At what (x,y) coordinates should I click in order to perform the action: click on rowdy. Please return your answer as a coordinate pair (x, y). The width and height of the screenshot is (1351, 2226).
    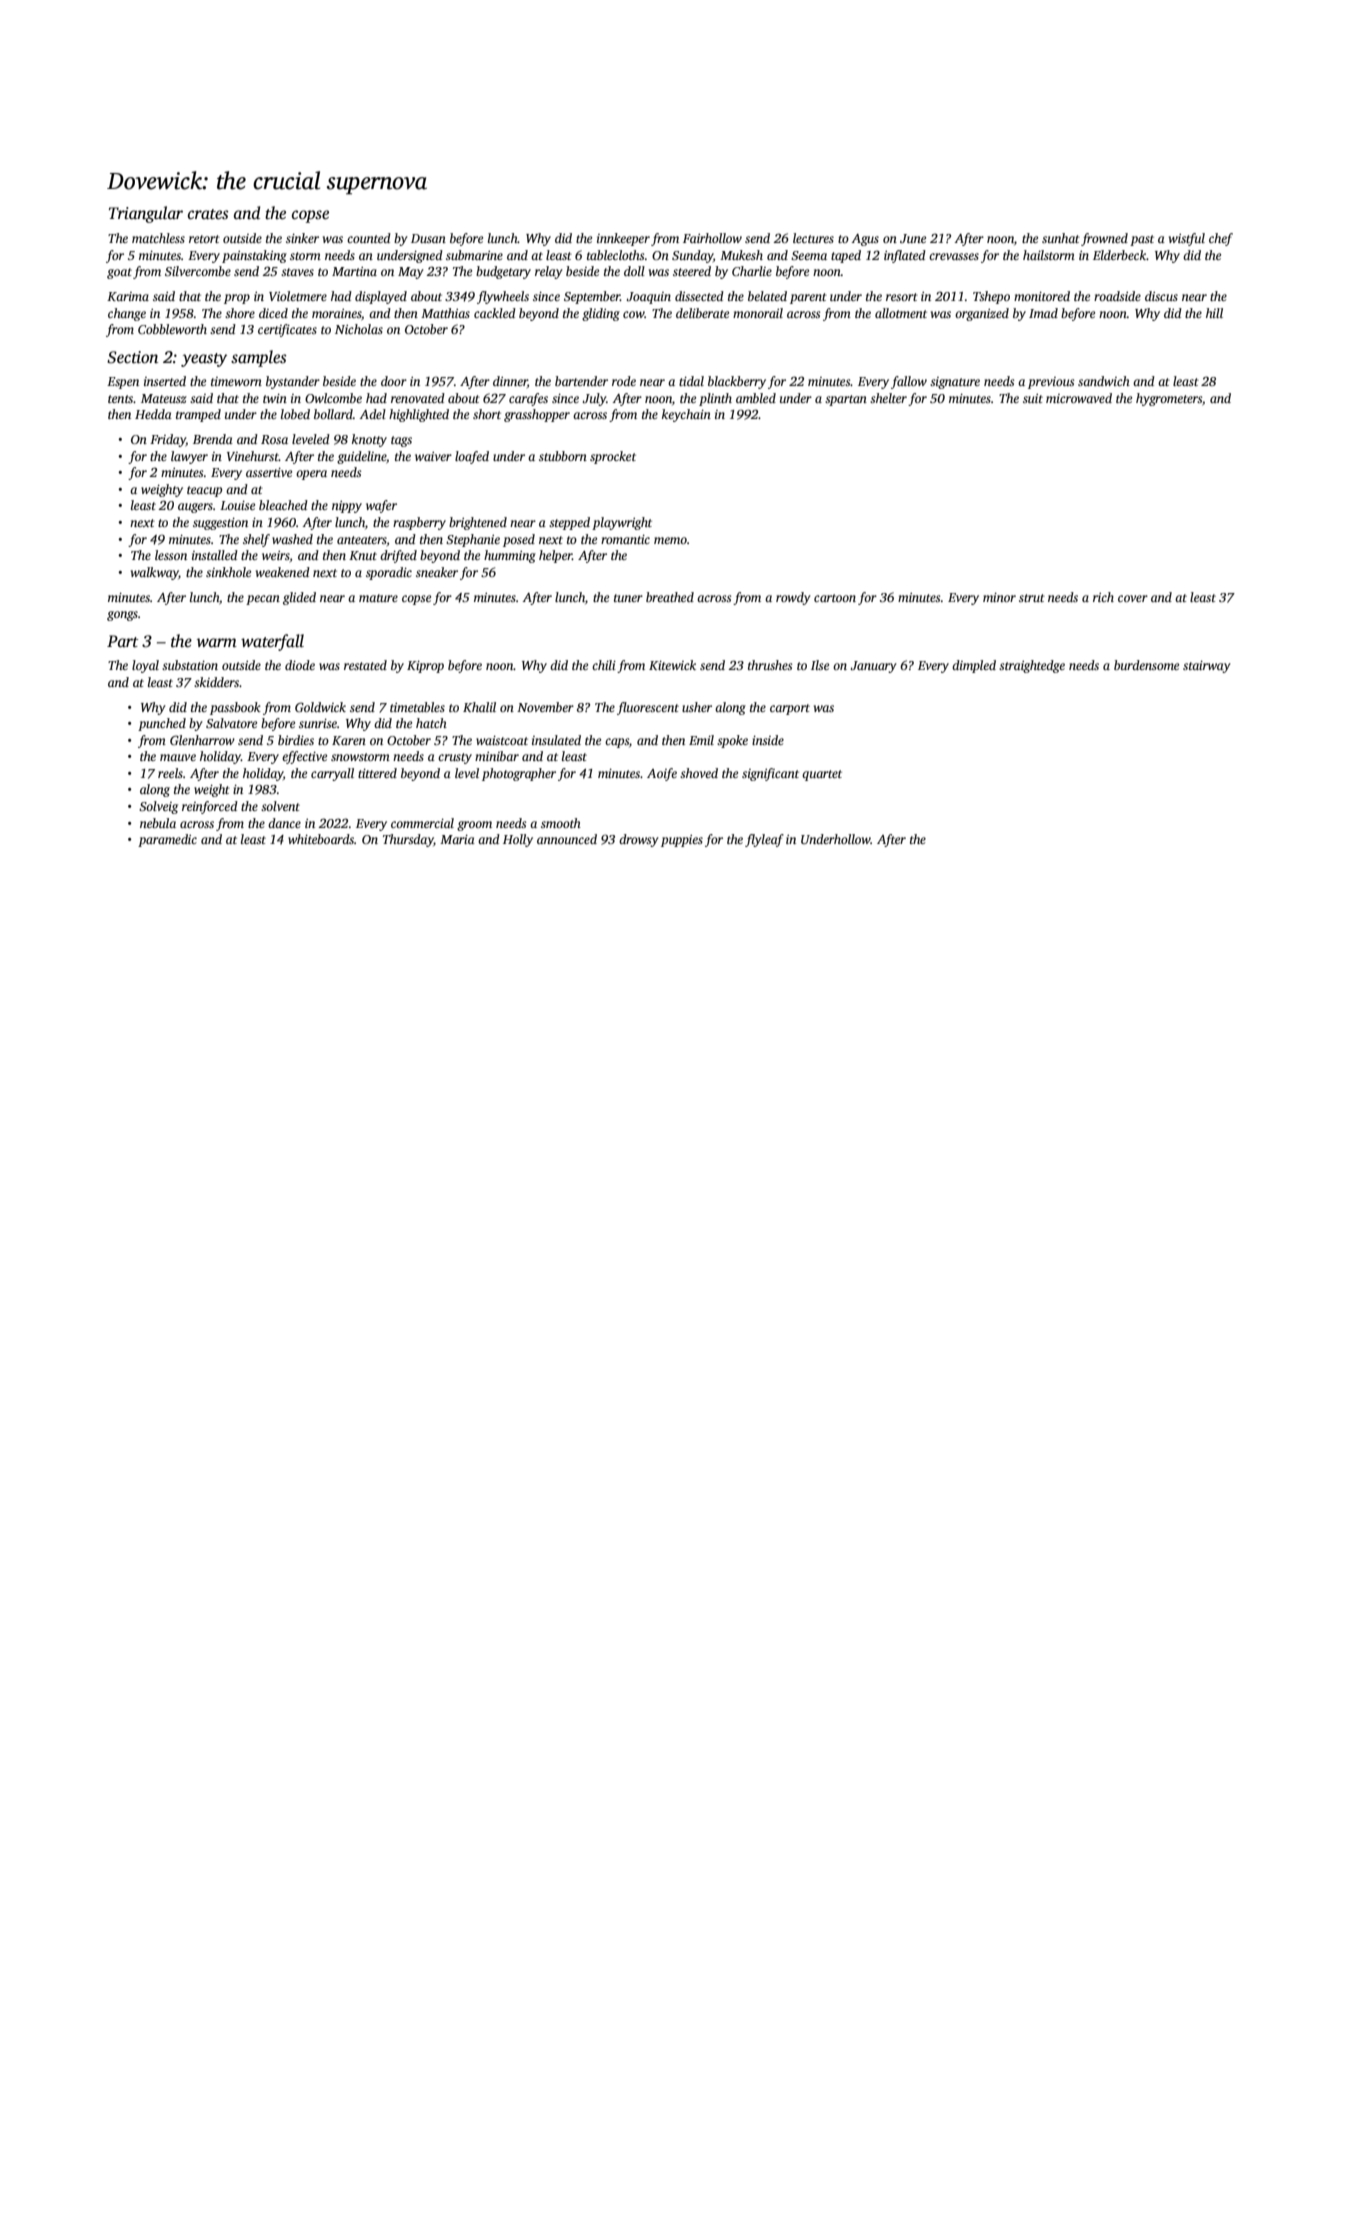
    Looking at the image, I should click on (793, 598).
